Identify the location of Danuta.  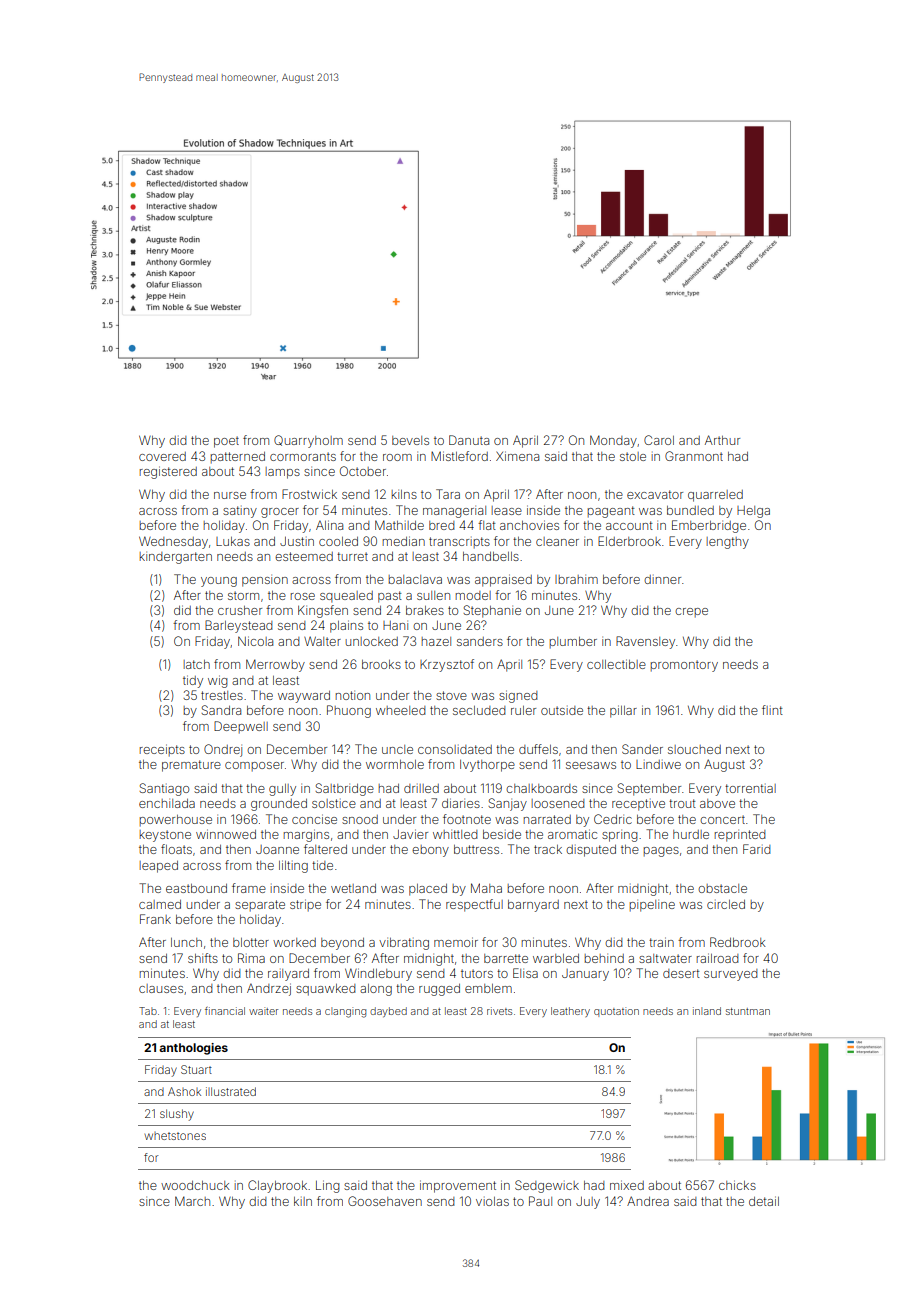
(469, 440).
